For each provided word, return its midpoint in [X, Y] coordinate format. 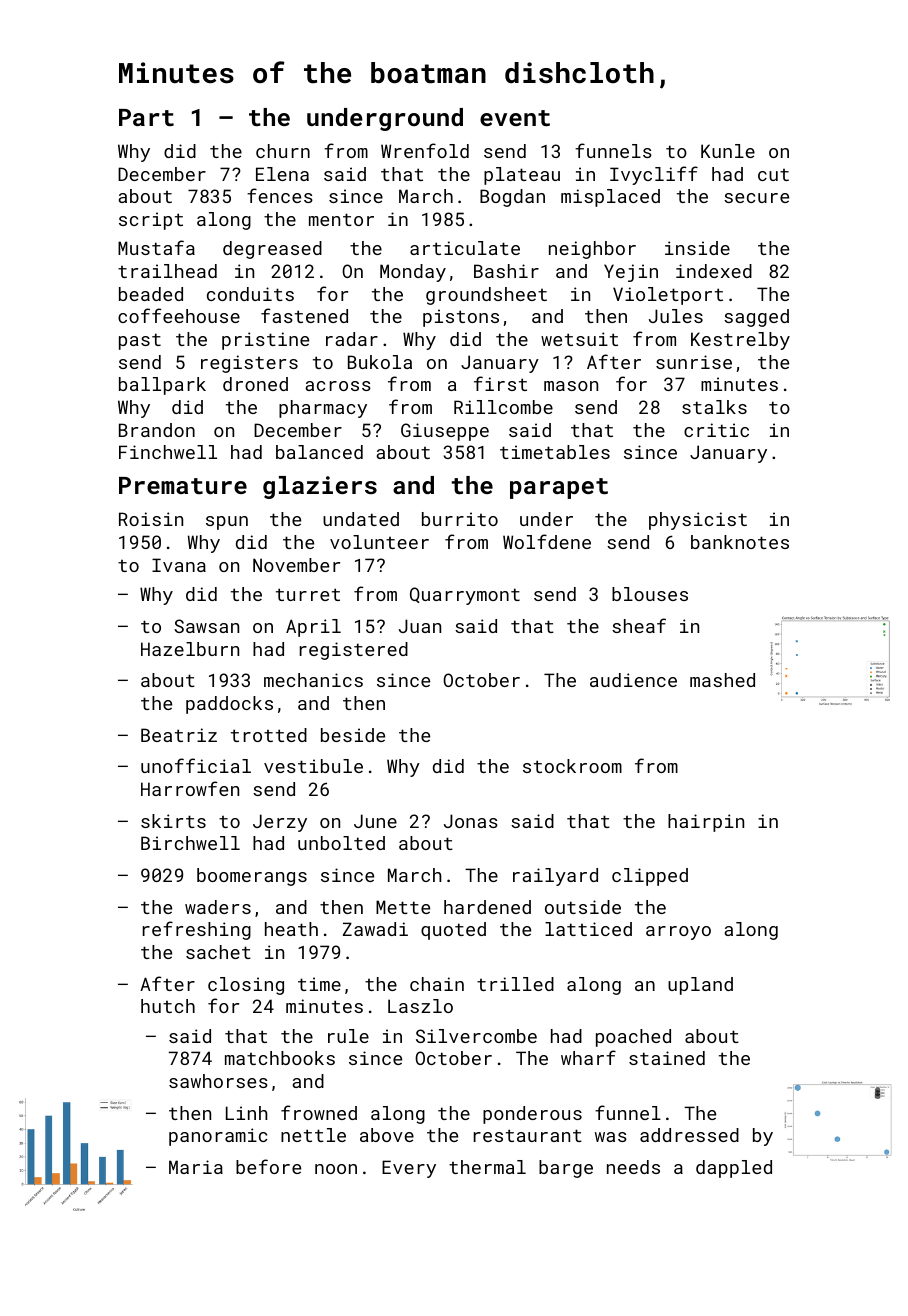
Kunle [728, 151]
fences [280, 195]
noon [336, 1169]
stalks [714, 407]
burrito [460, 519]
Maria [196, 1167]
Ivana [179, 565]
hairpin [706, 823]
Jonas [471, 821]
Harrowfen [190, 788]
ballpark [162, 386]
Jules [676, 316]
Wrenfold [425, 150]
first [500, 383]
